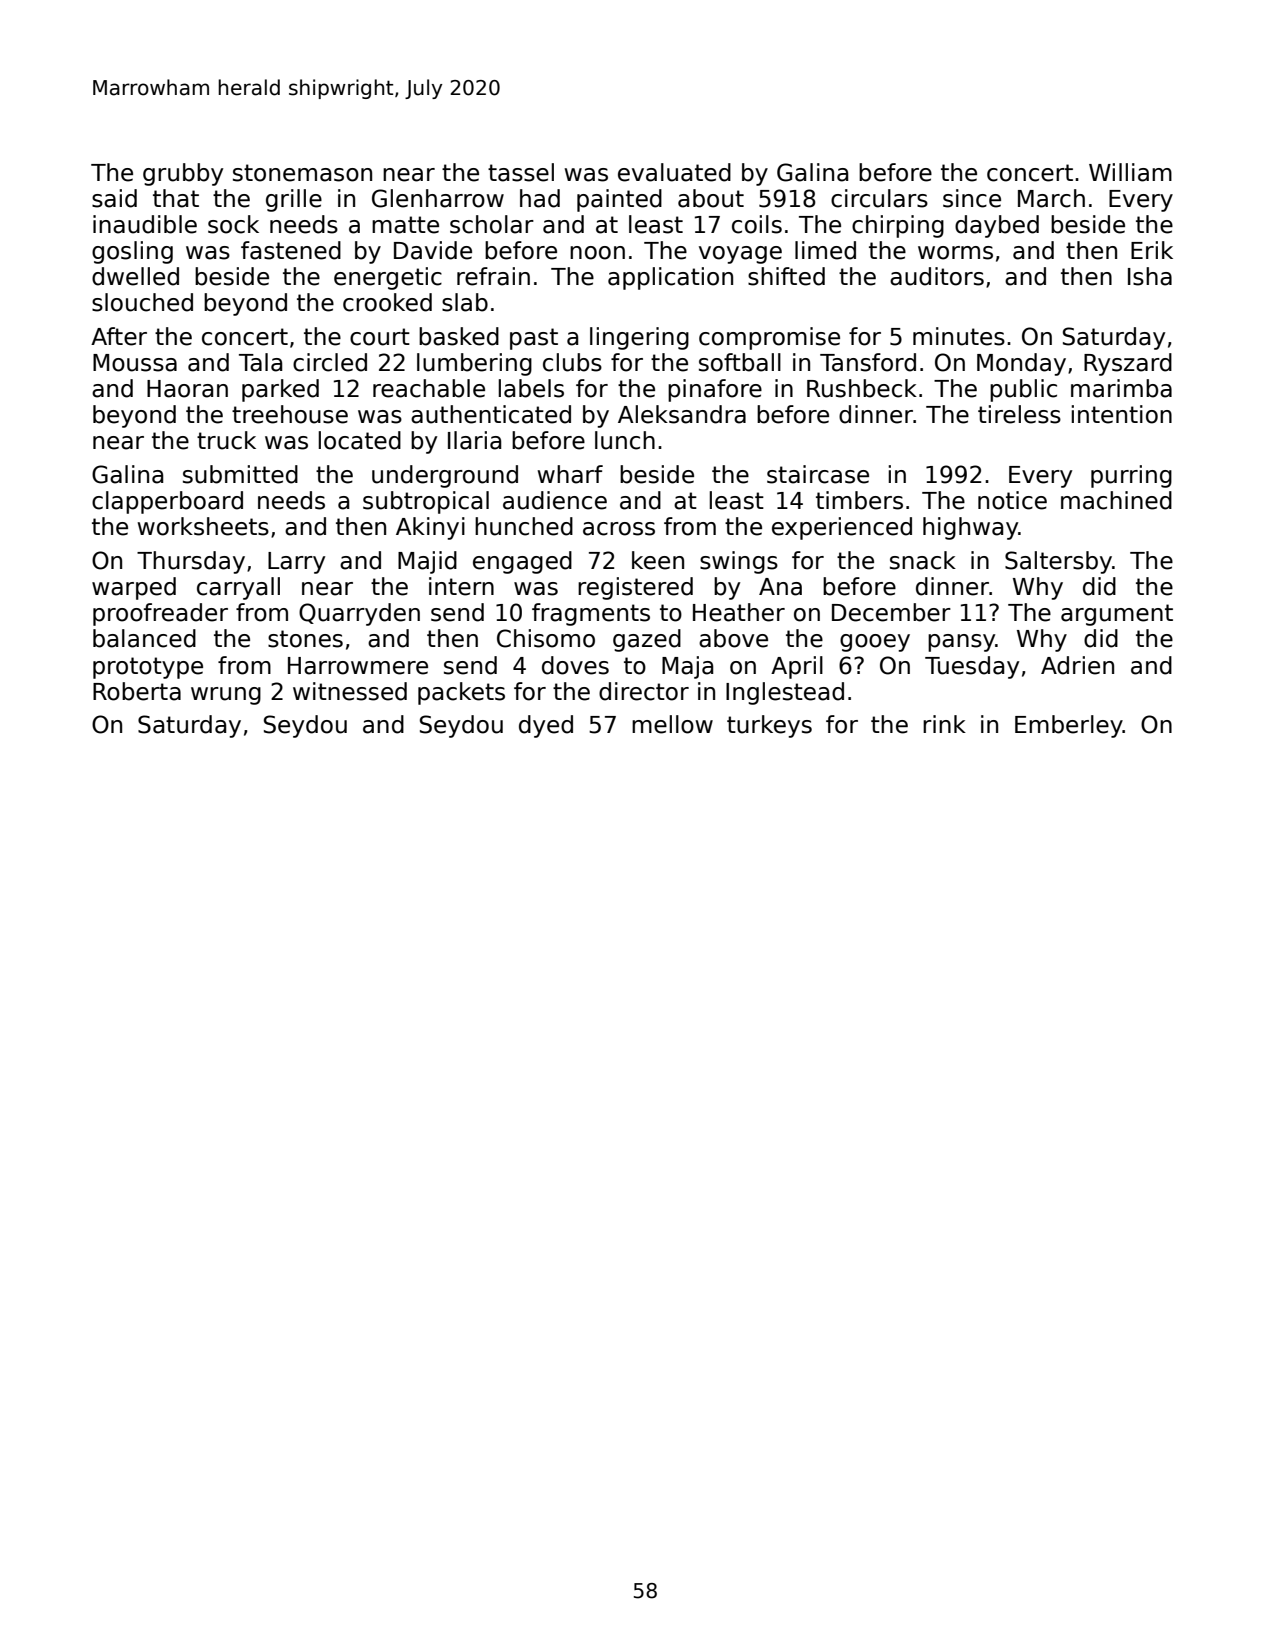  Describe the element at coordinates (134, 588) in the page. I see `warped` at that location.
